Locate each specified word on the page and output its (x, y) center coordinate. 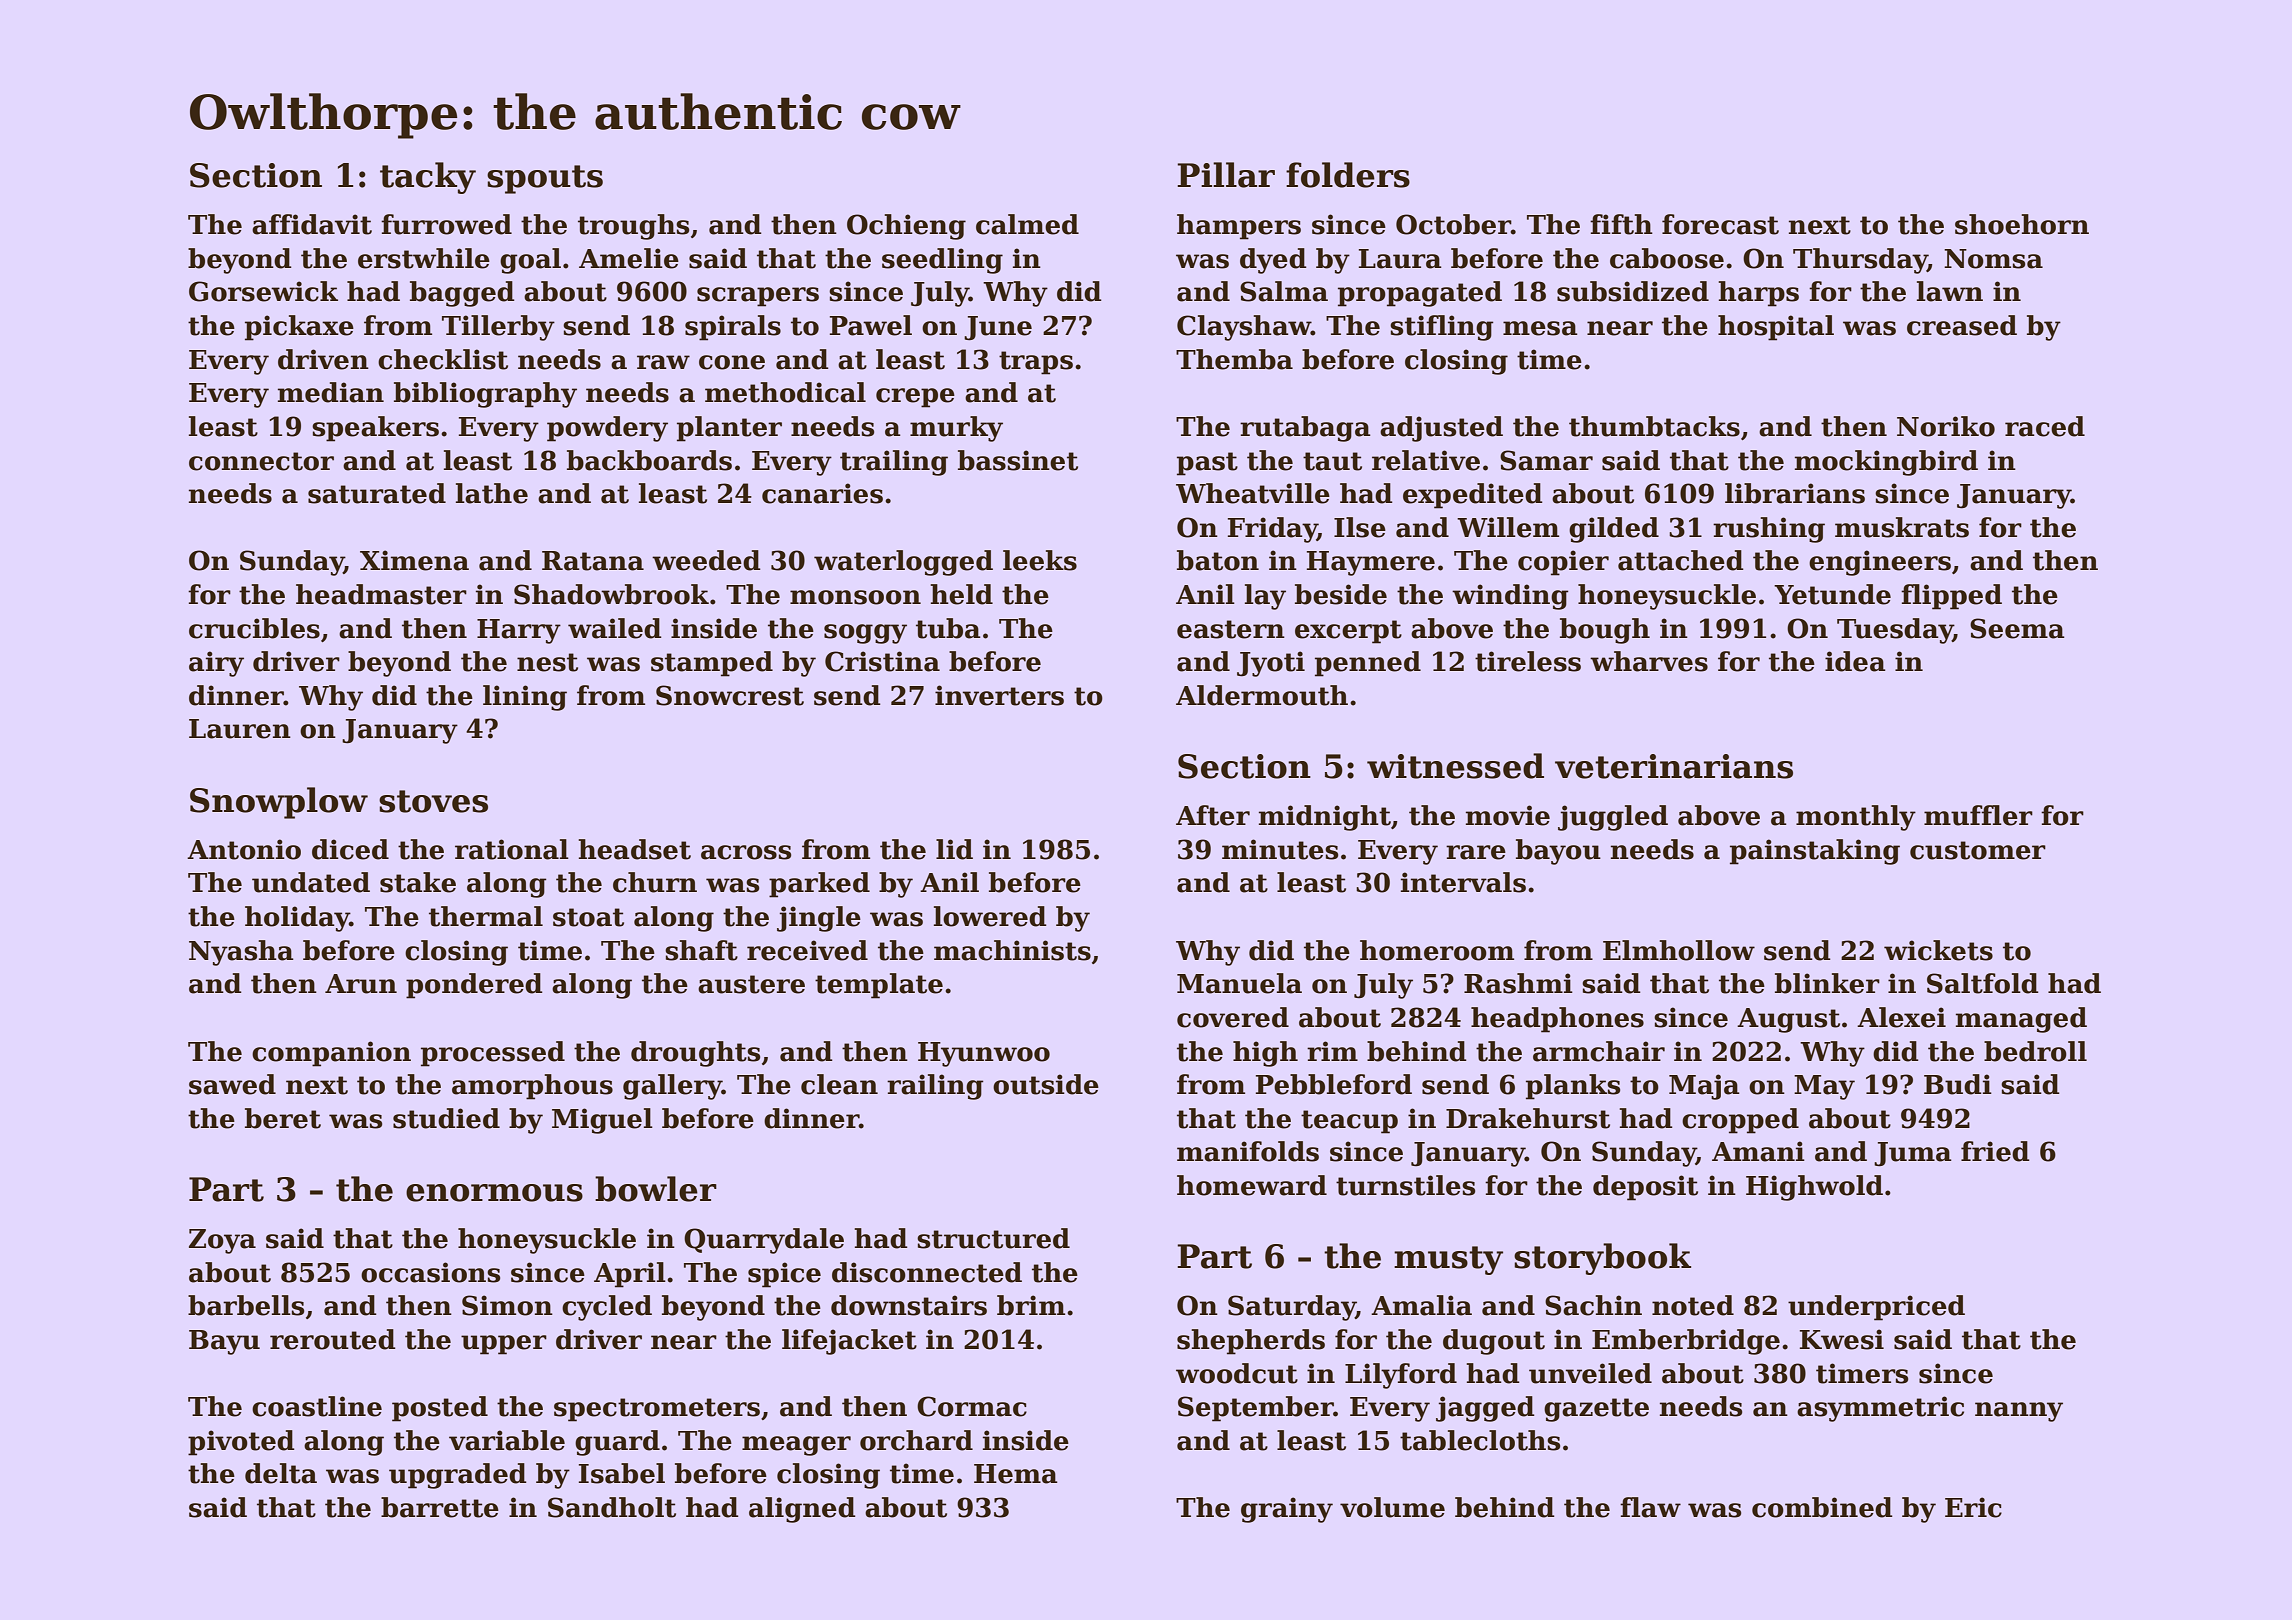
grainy (1287, 1510)
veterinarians (1674, 766)
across (746, 852)
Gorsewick (263, 291)
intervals (1463, 882)
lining (525, 698)
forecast (1720, 224)
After (1213, 815)
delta (281, 1473)
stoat (588, 917)
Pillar (1226, 175)
